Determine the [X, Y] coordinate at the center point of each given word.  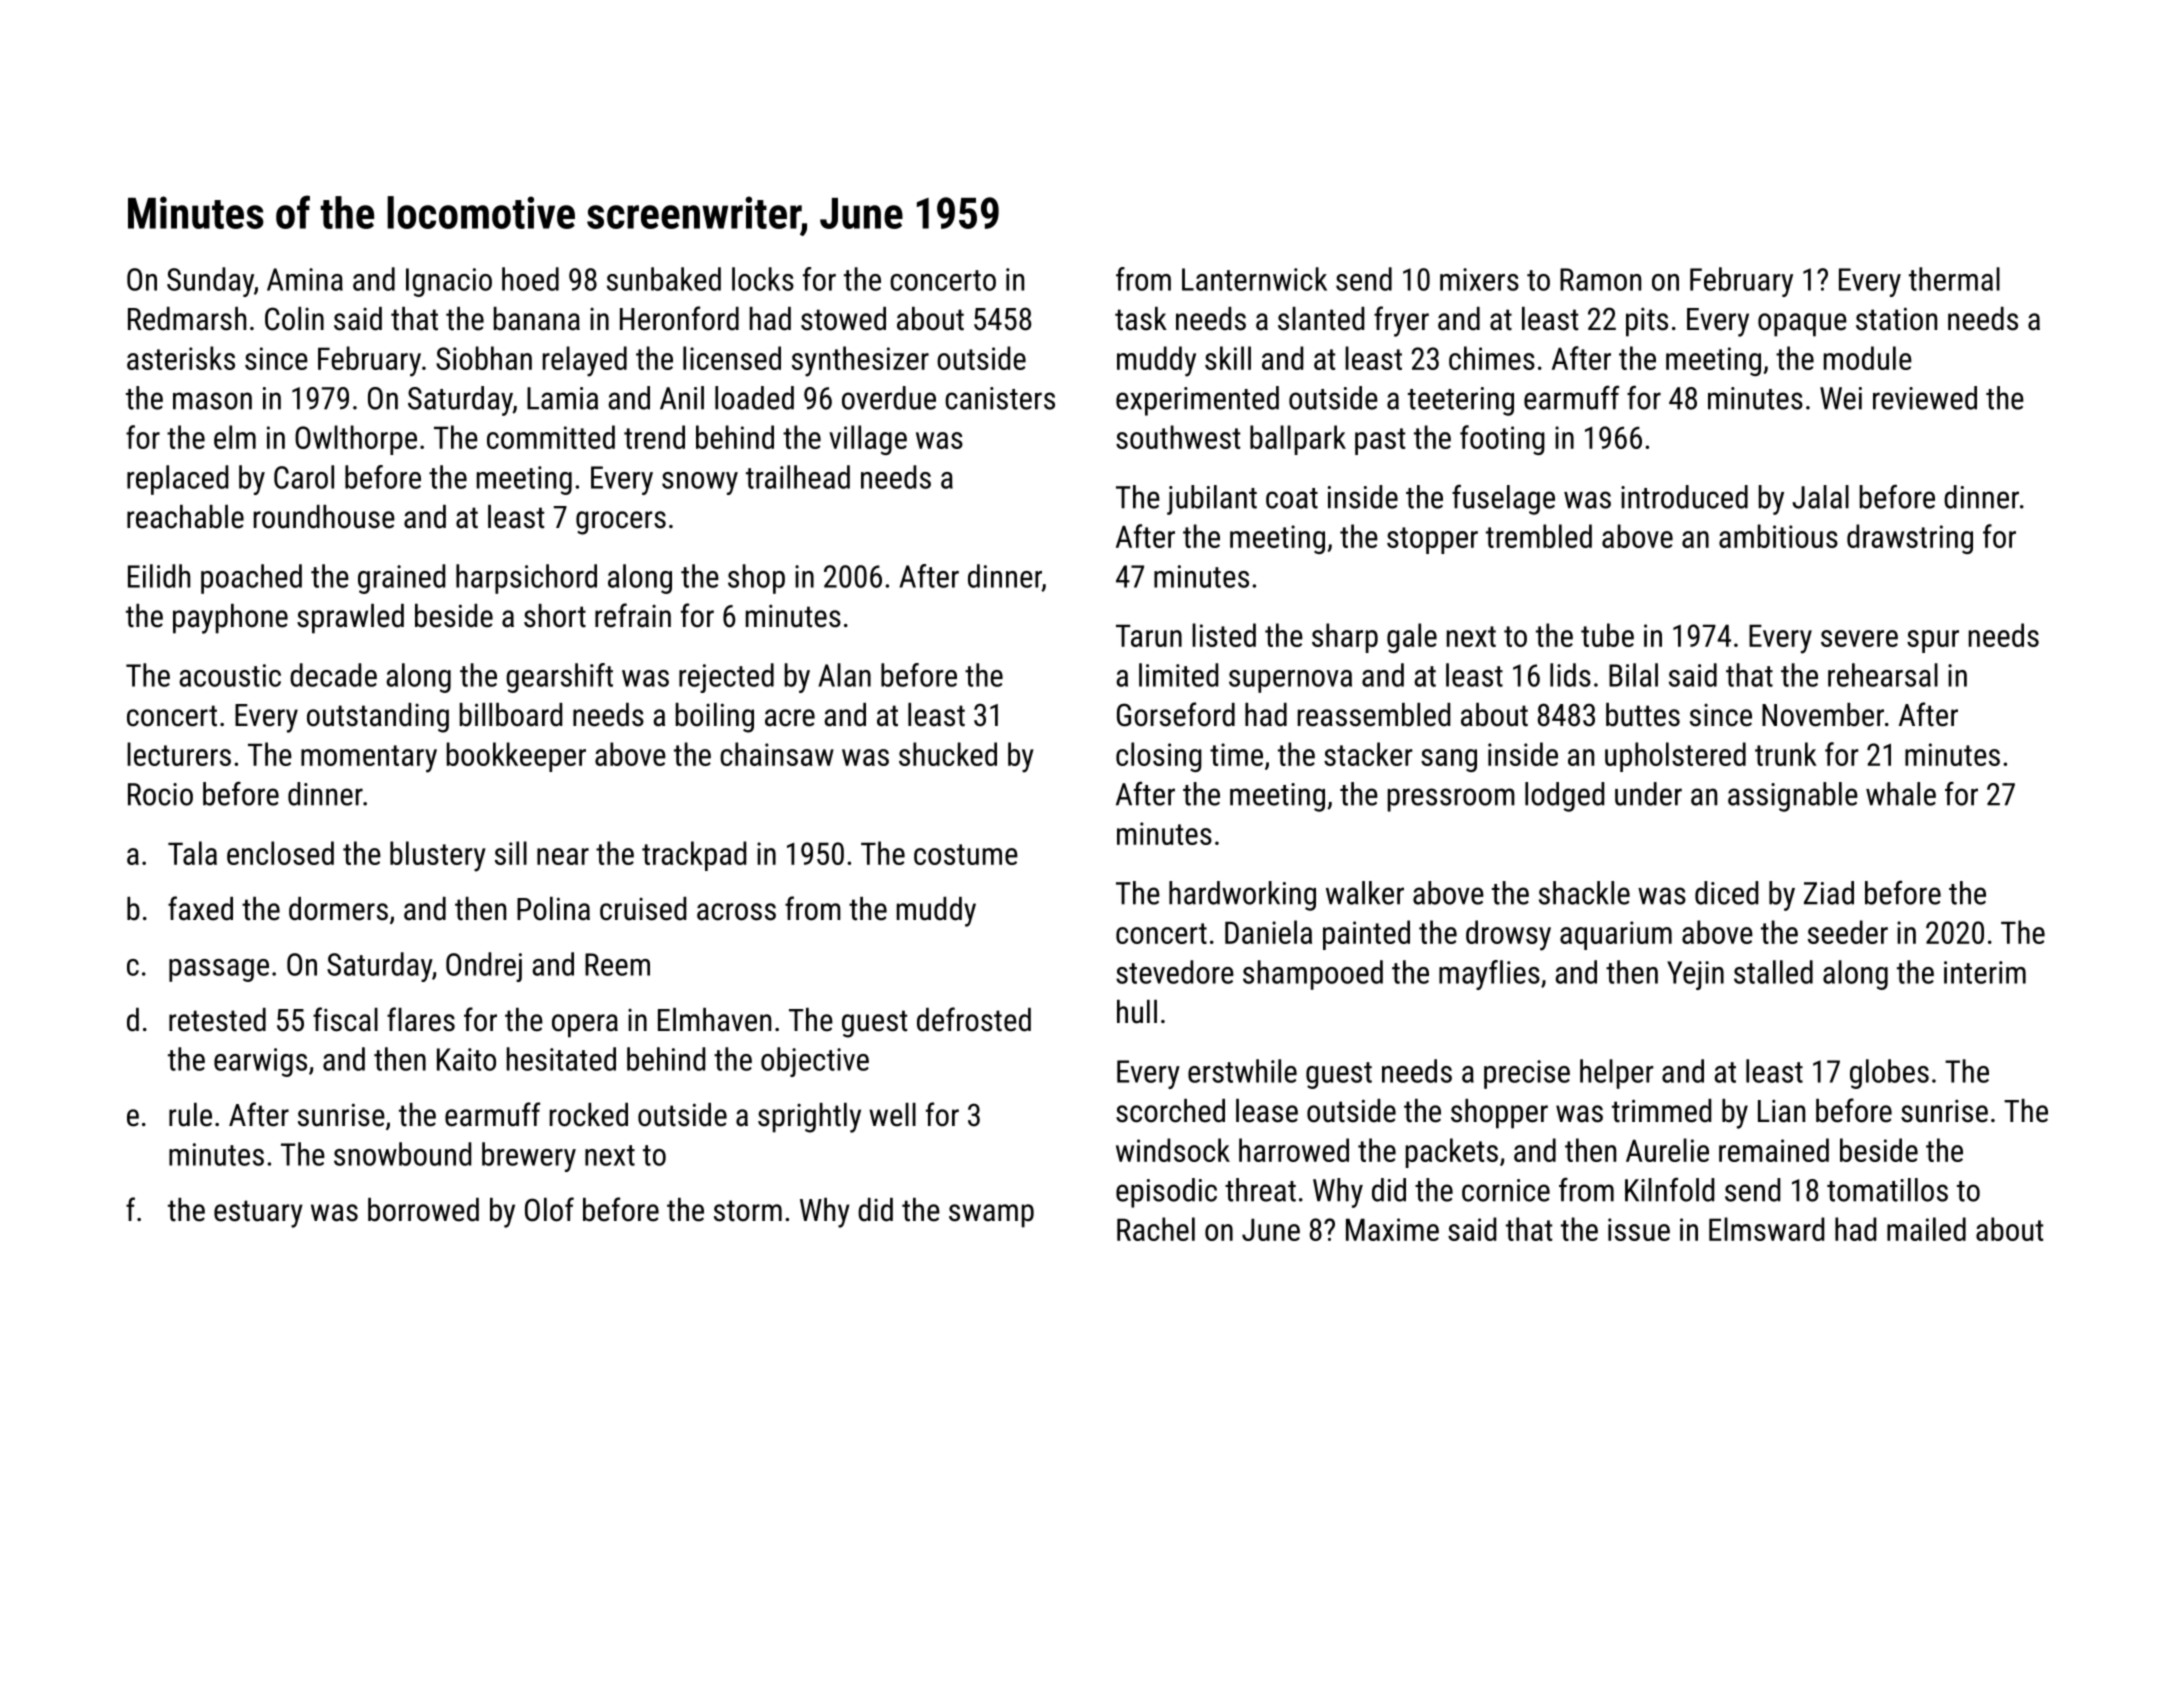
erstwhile [1242, 1071]
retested [217, 1020]
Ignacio [449, 282]
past [1380, 441]
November [1823, 715]
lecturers [179, 754]
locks [763, 279]
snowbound [402, 1154]
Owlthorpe [356, 440]
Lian [1781, 1111]
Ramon [1600, 279]
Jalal [1820, 497]
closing [1159, 757]
